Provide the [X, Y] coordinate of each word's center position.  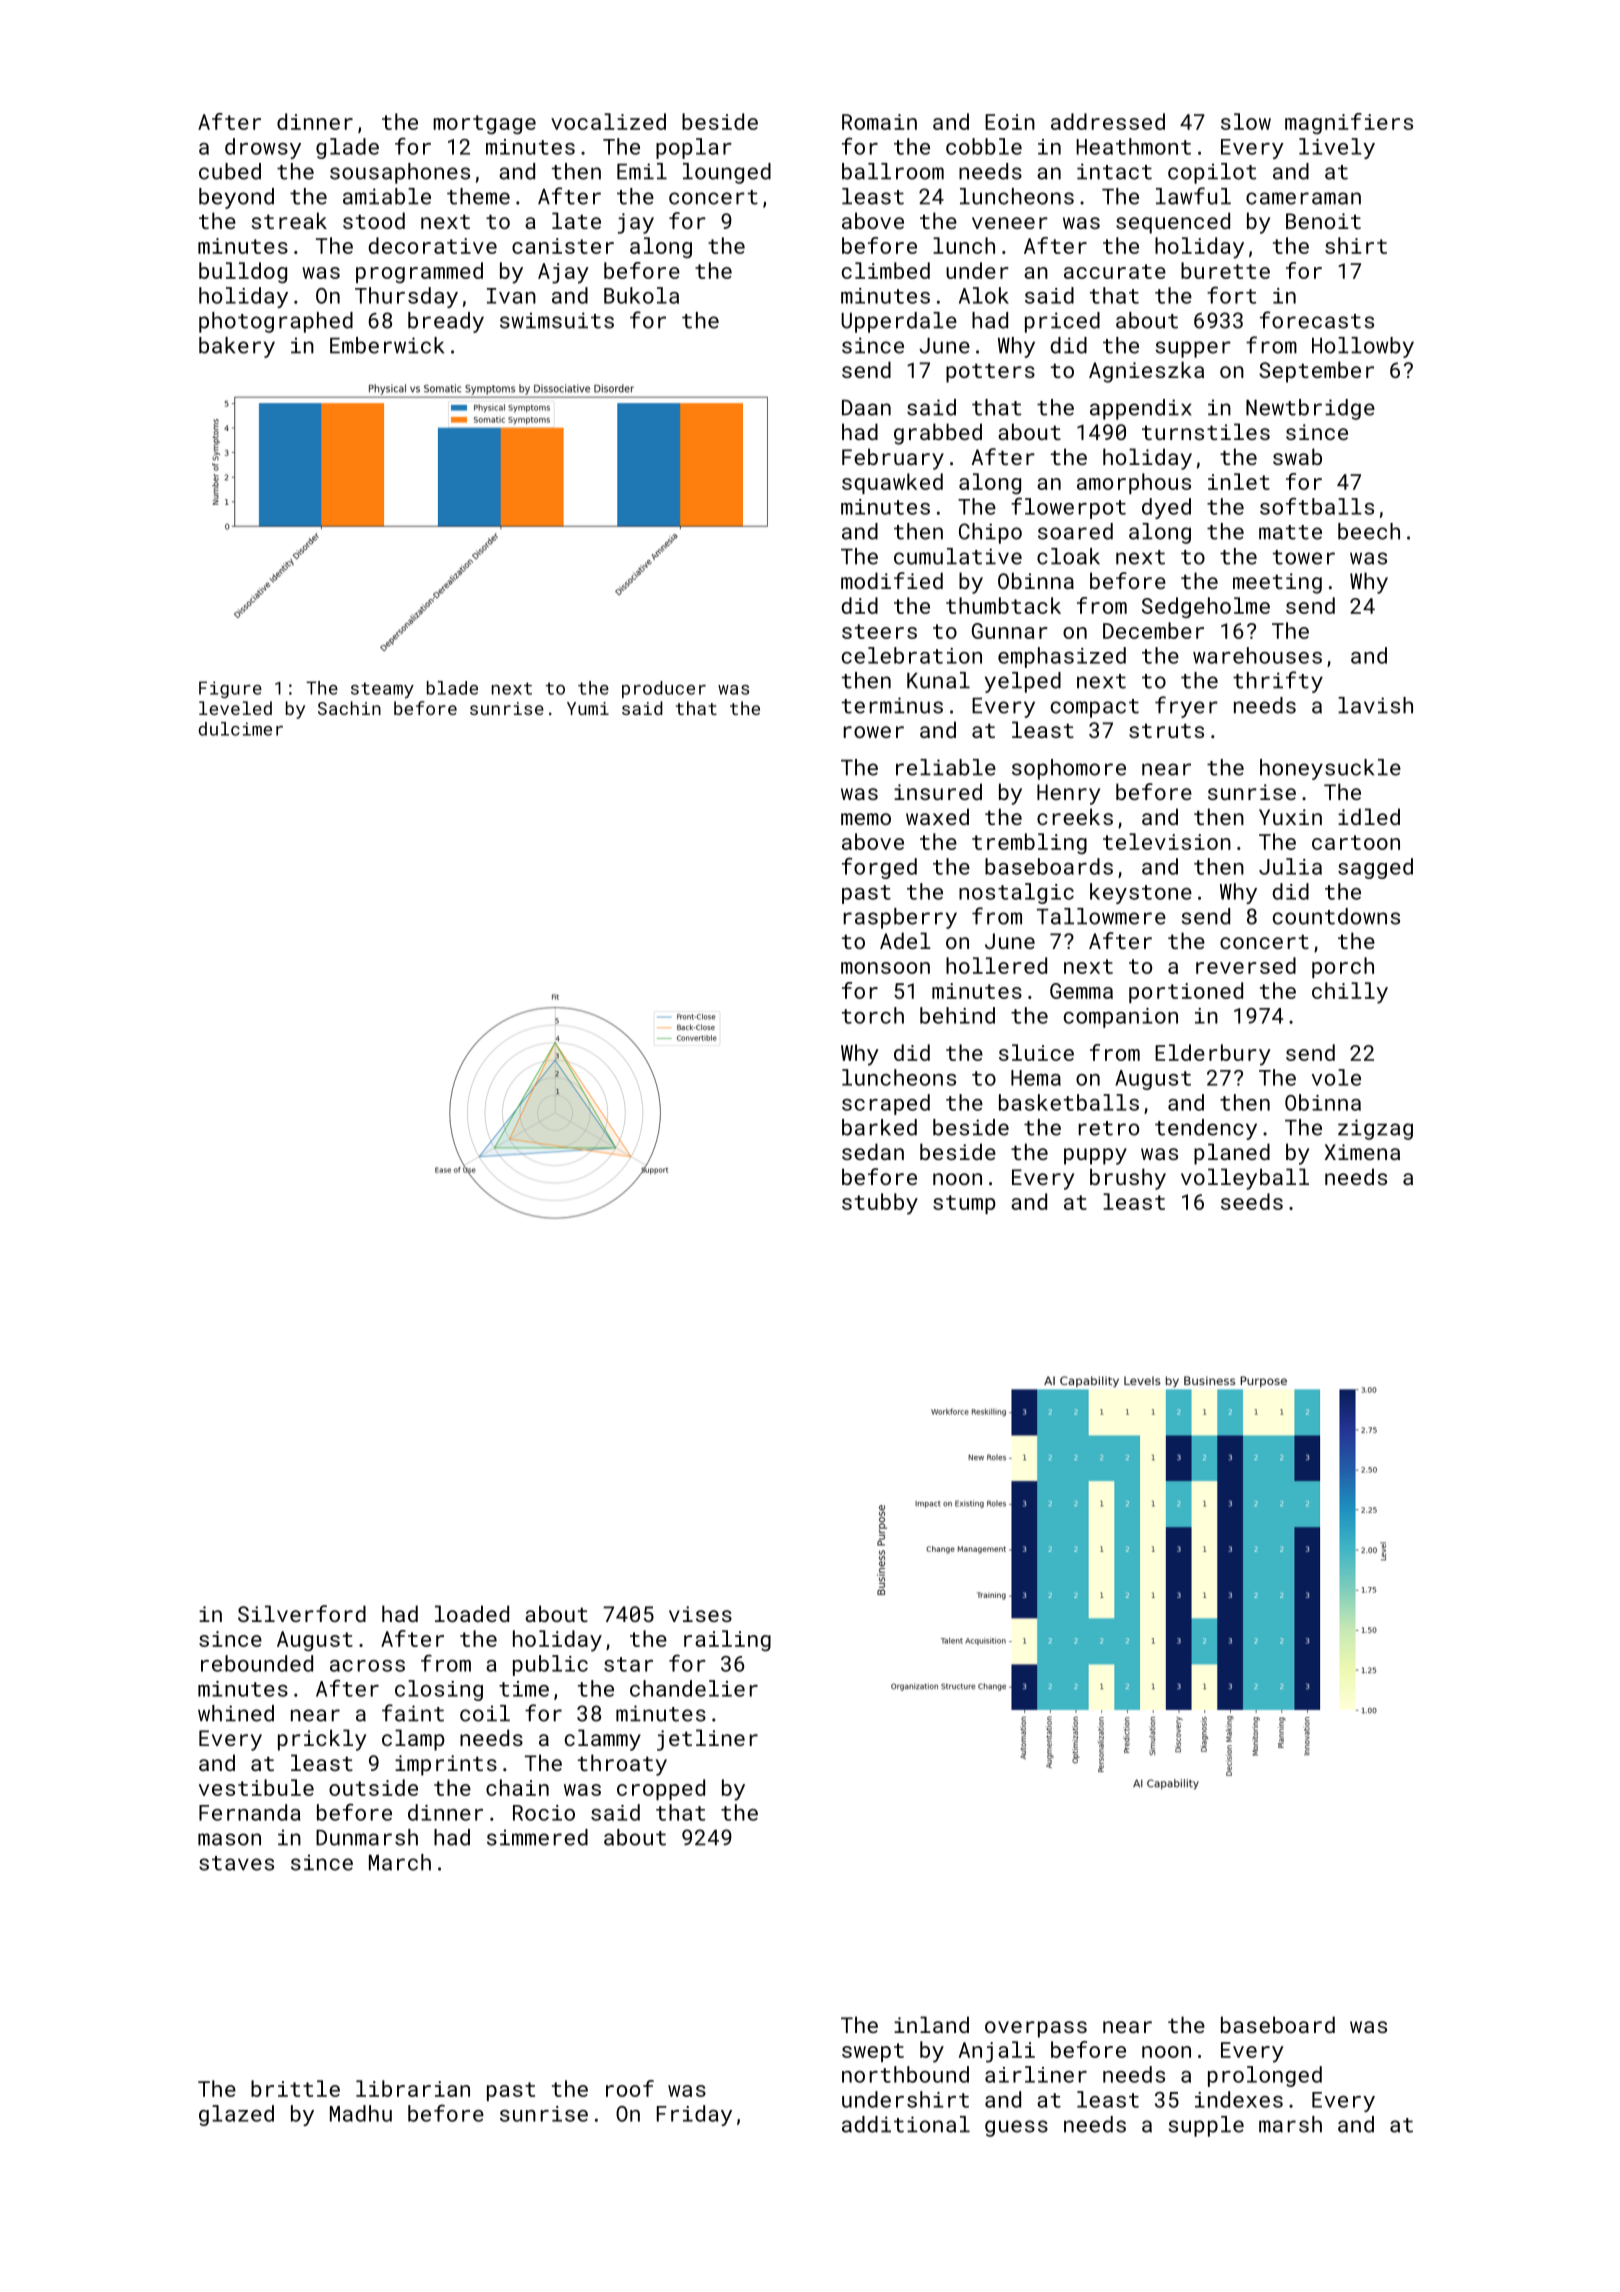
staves [236, 1863]
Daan [866, 408]
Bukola [641, 295]
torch [873, 1015]
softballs [1317, 506]
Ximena [1362, 1152]
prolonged [1265, 2076]
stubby [880, 1204]
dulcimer [240, 729]
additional [906, 2124]
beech [1369, 531]
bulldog [243, 273]
